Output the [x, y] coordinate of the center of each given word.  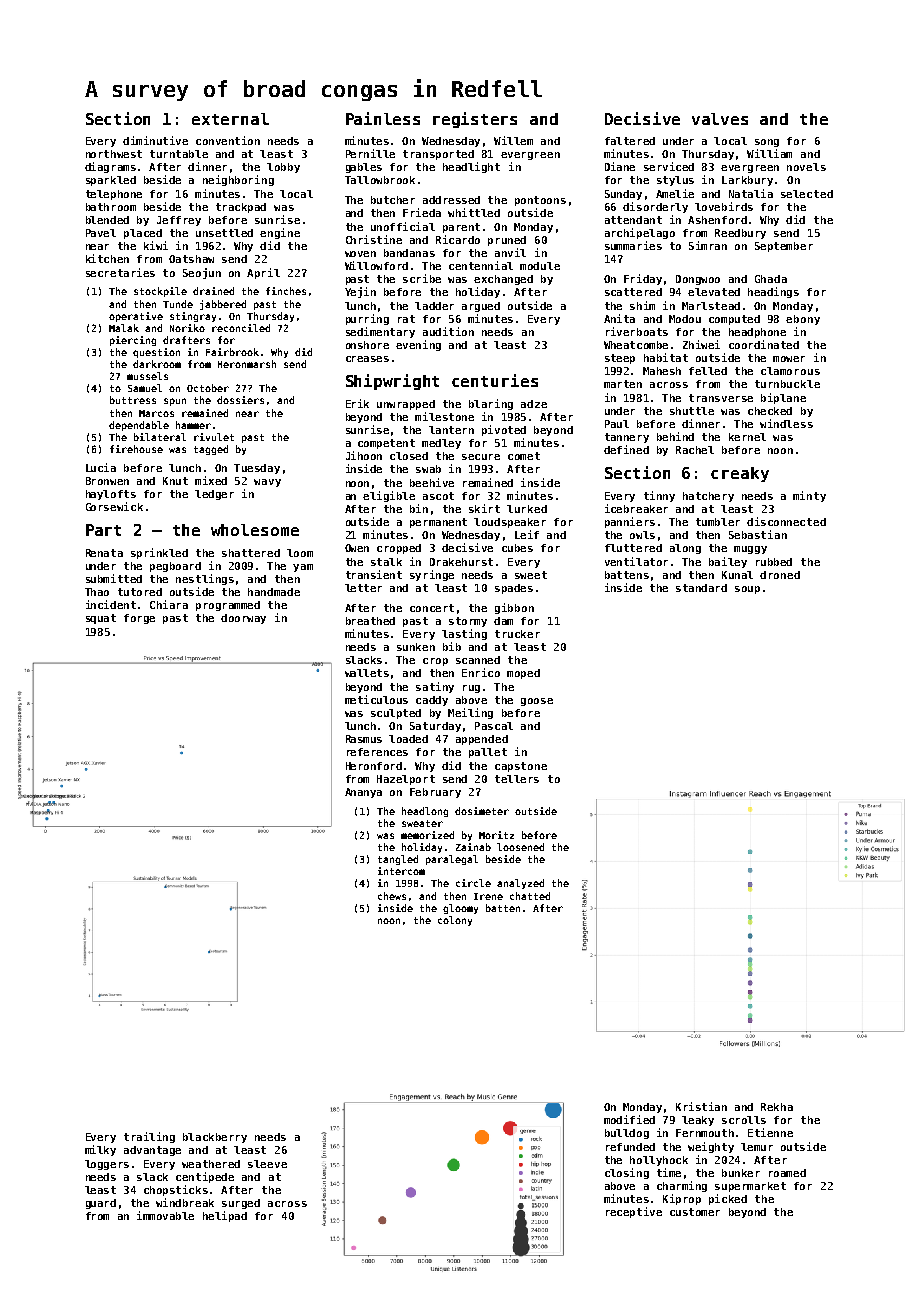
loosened [520, 847]
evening [418, 345]
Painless [383, 118]
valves [720, 119]
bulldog [627, 1134]
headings [773, 292]
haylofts [111, 495]
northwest [114, 154]
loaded [408, 739]
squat [101, 619]
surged [241, 1204]
